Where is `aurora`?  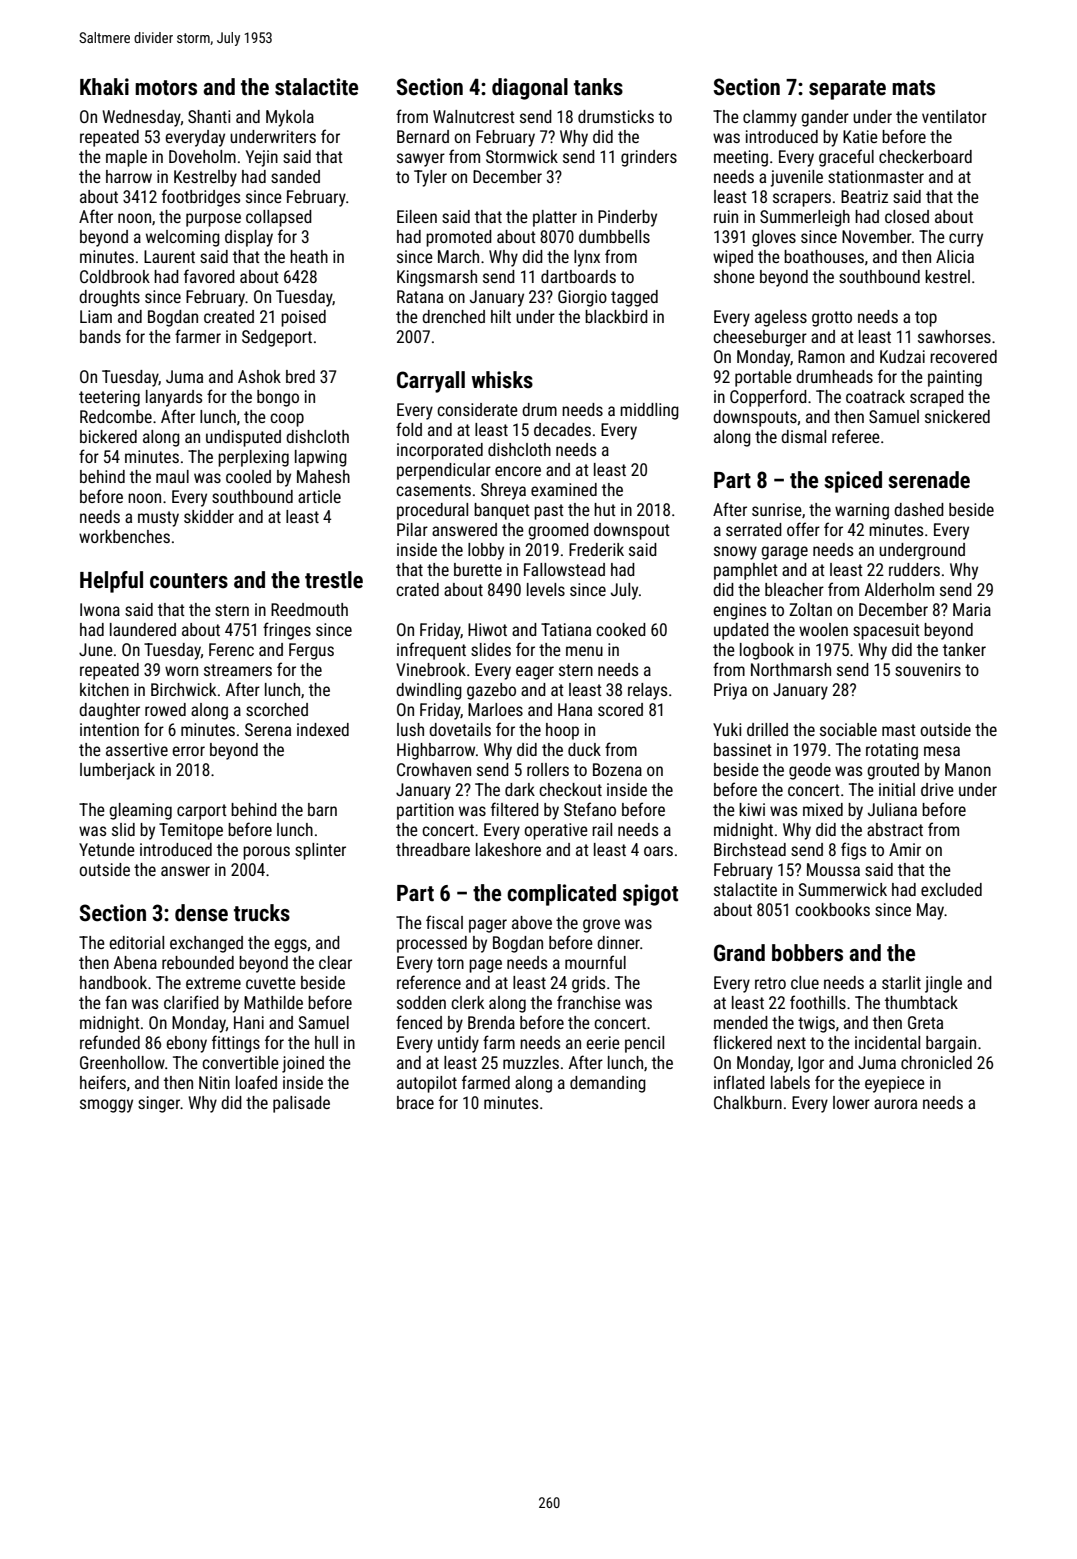
aurora is located at coordinates (895, 1104).
